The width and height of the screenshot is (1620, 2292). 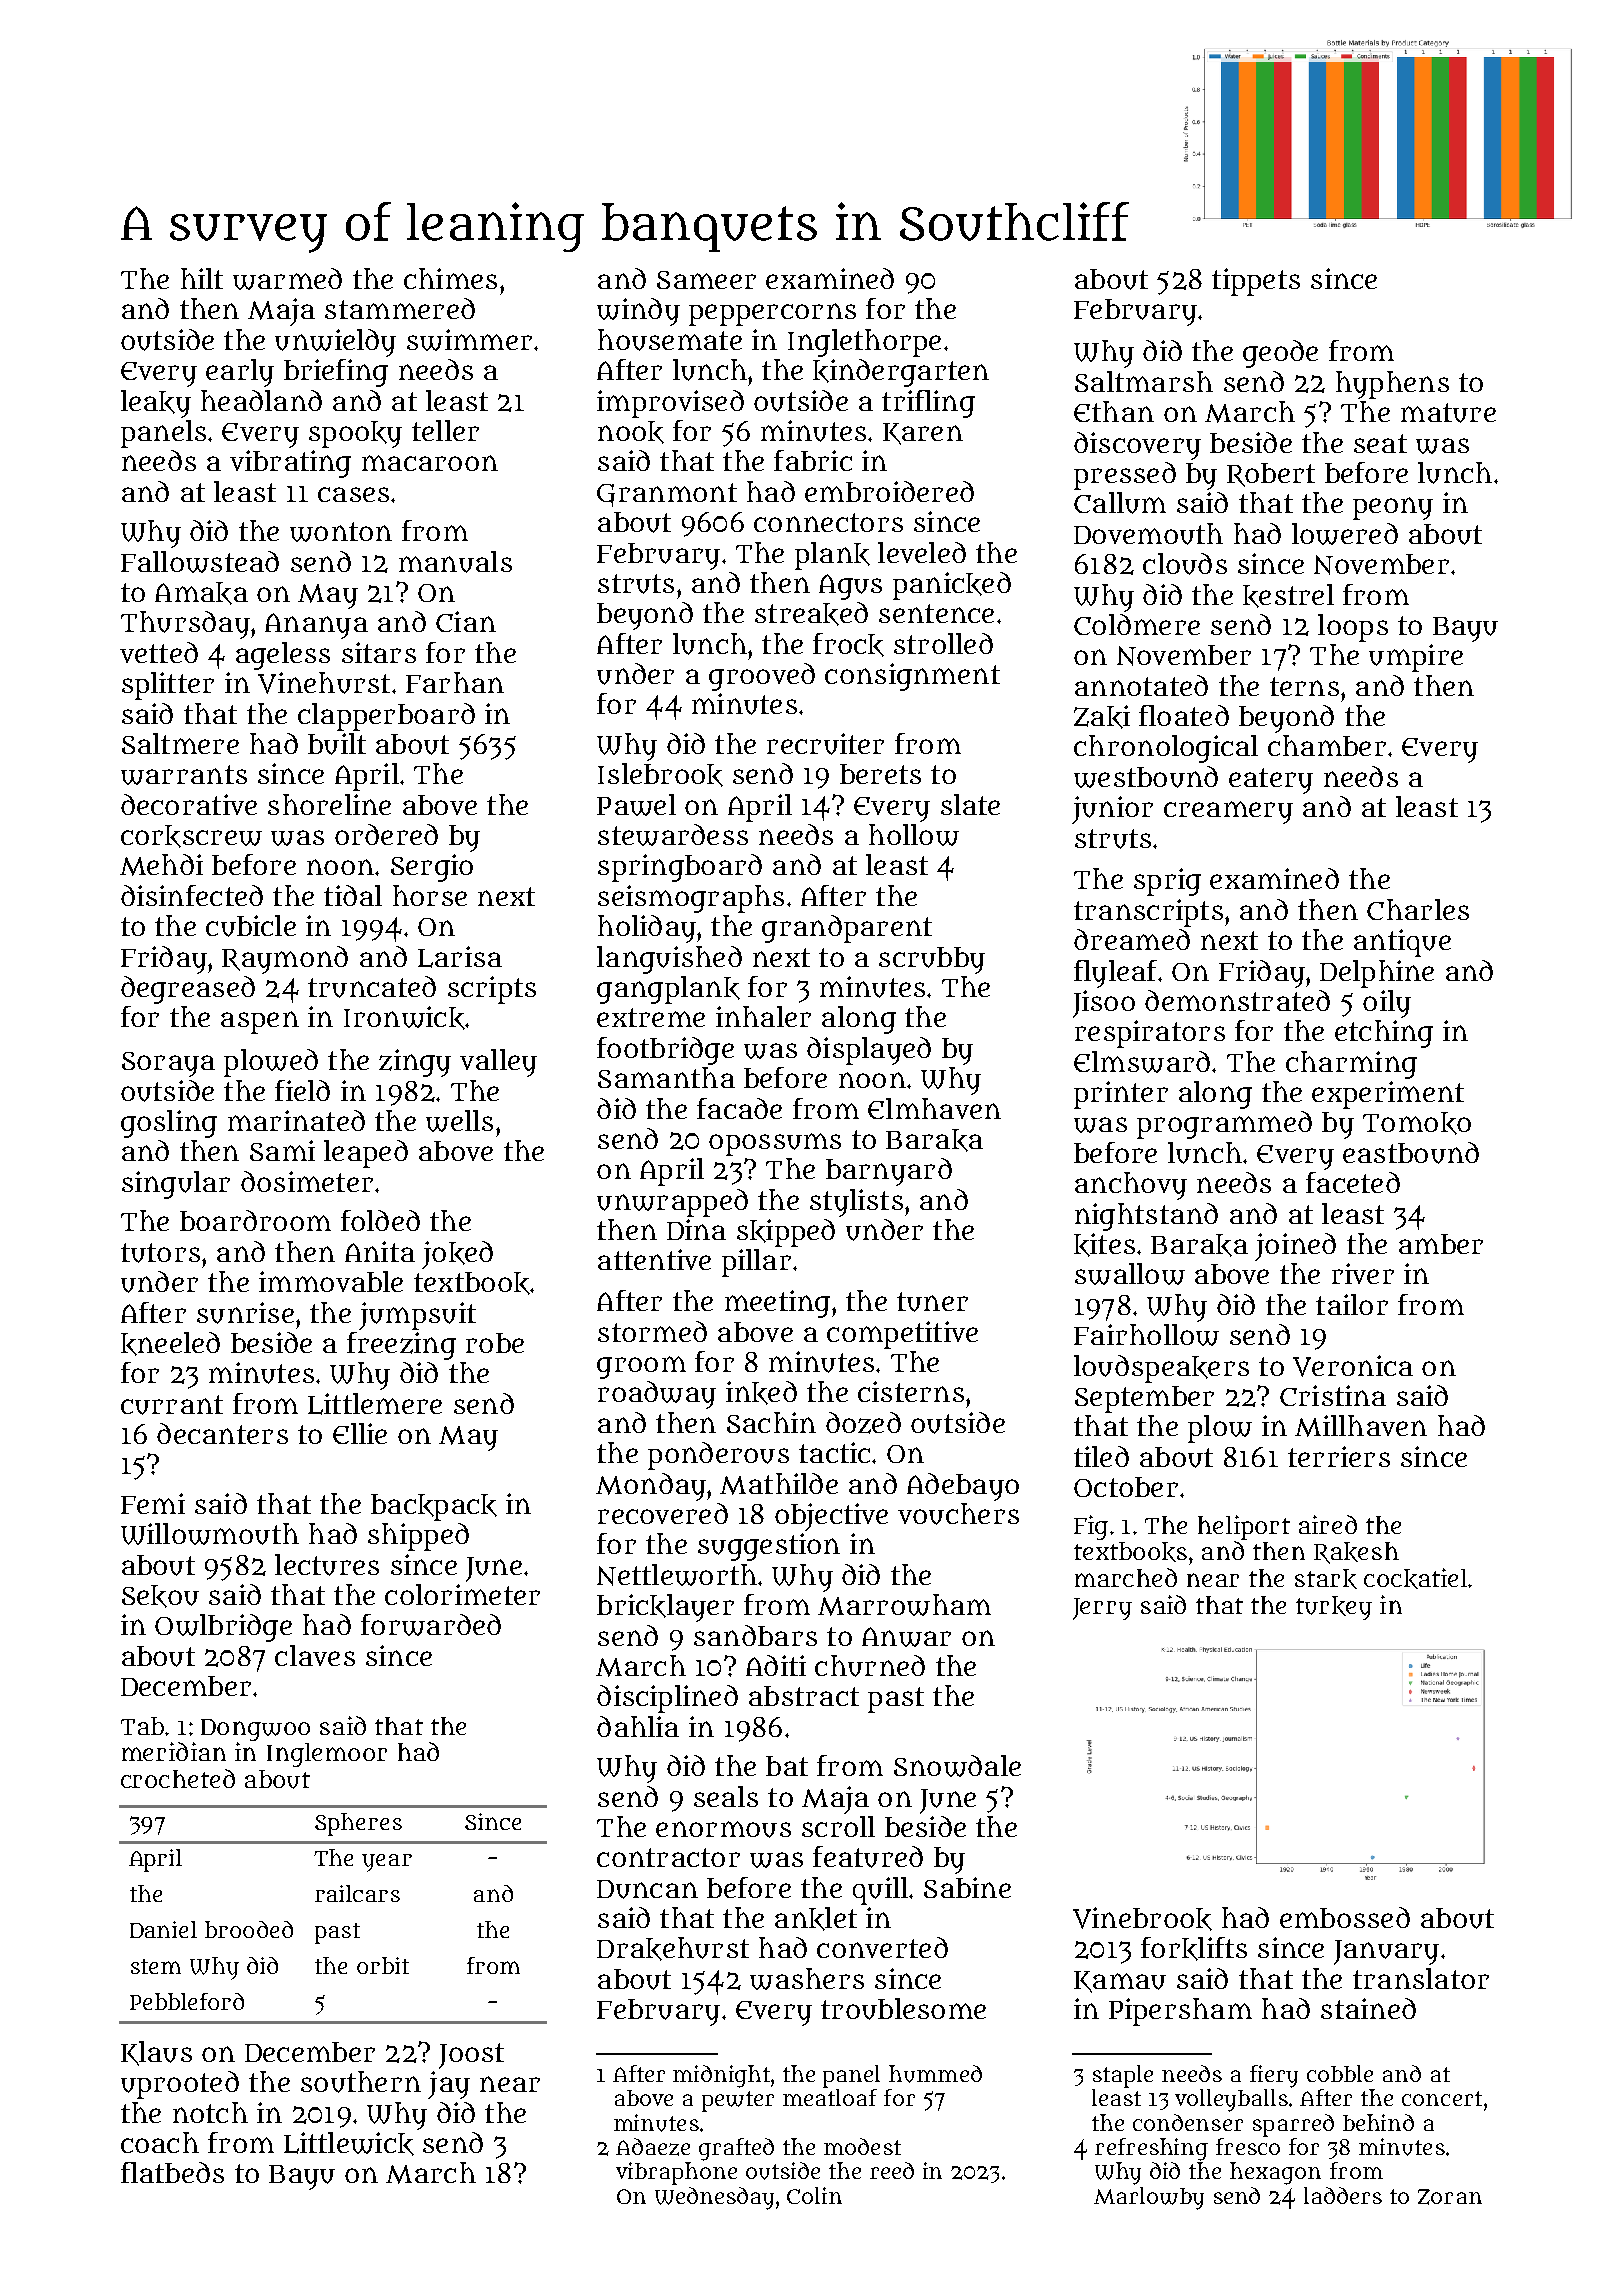 I want to click on Pebbleford, so click(x=187, y=2001).
